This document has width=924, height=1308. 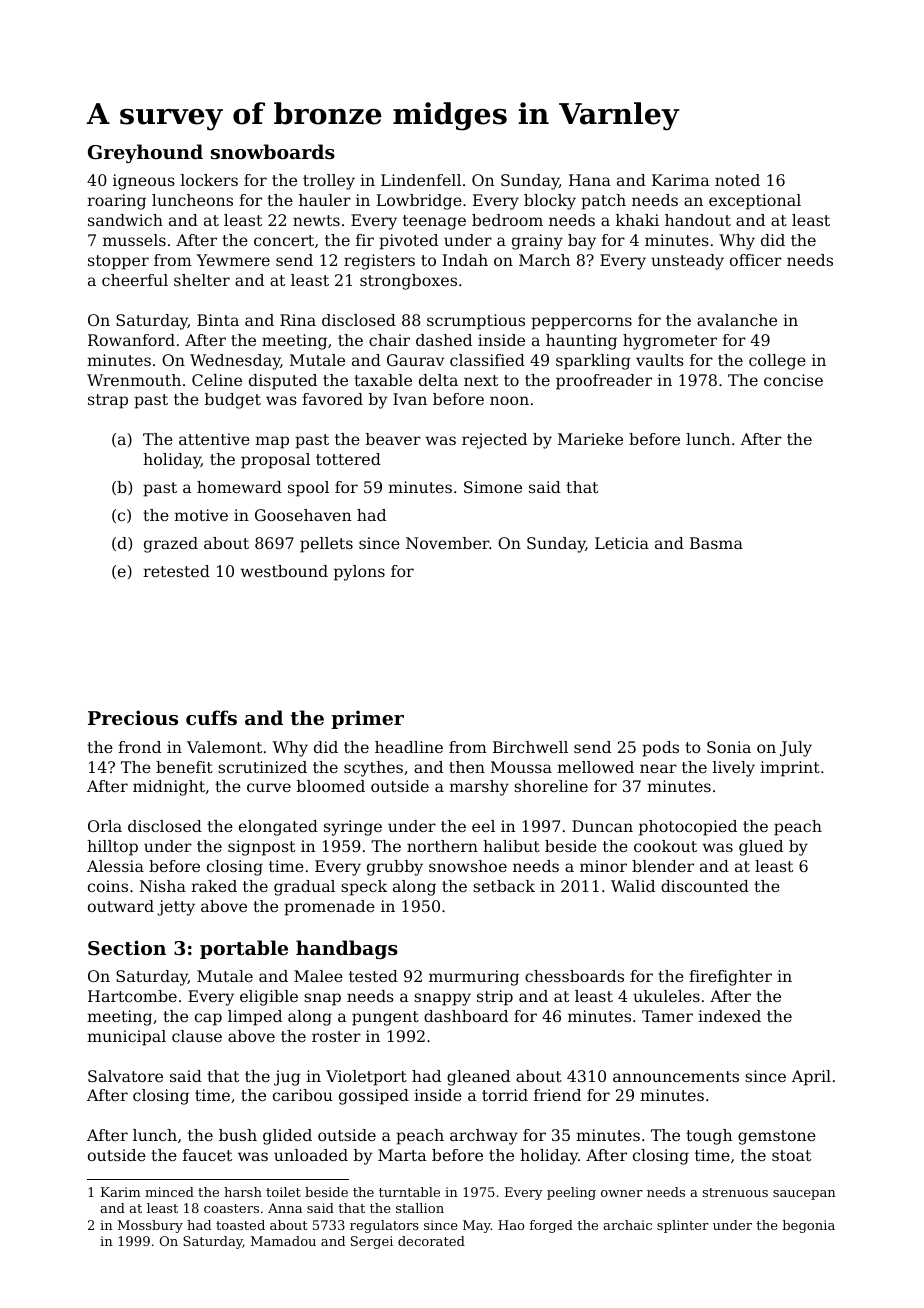 I want to click on syringe, so click(x=353, y=828).
